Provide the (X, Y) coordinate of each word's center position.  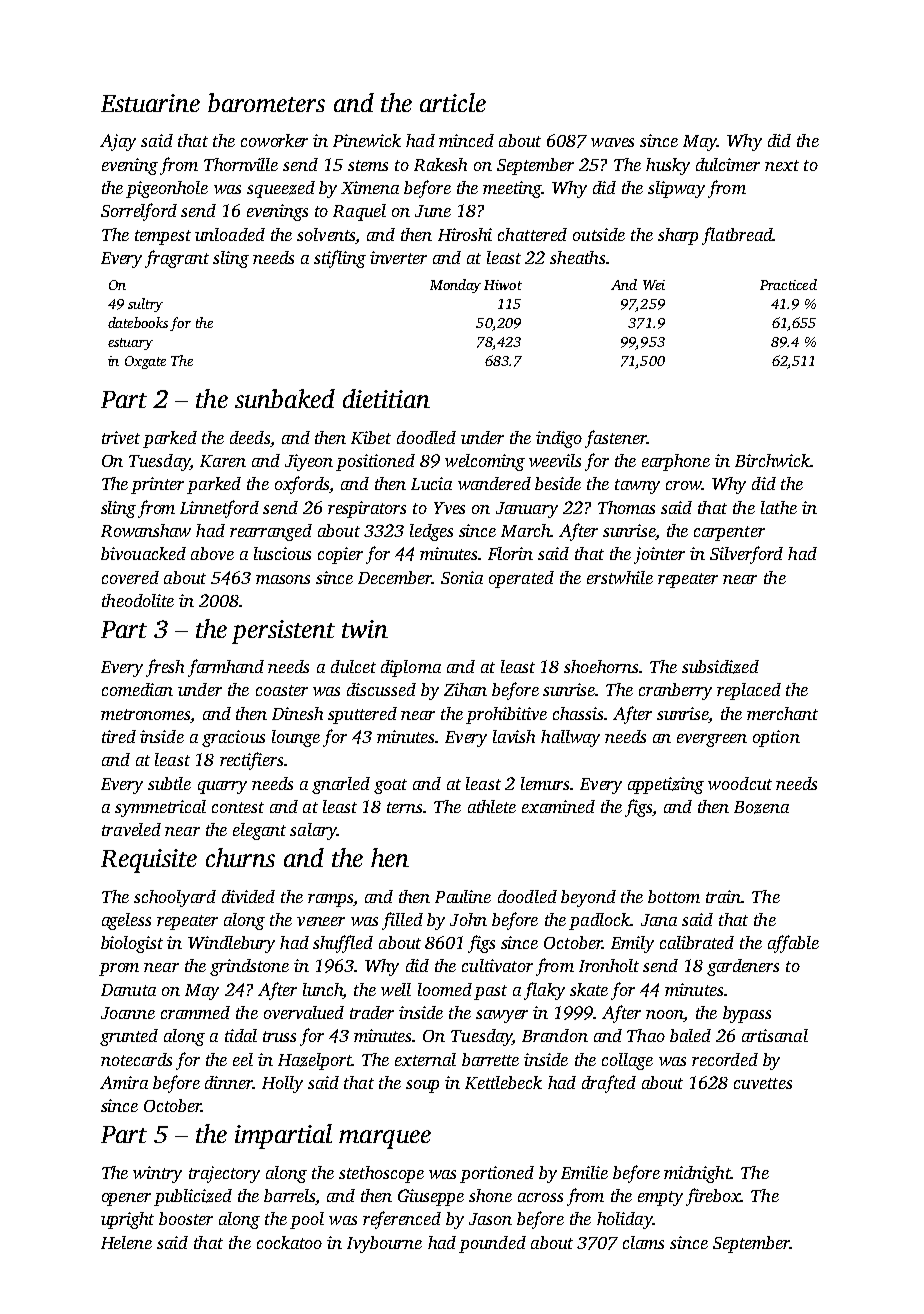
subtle (169, 783)
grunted (129, 1037)
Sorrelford (139, 212)
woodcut (740, 783)
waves (612, 142)
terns (404, 807)
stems (368, 165)
